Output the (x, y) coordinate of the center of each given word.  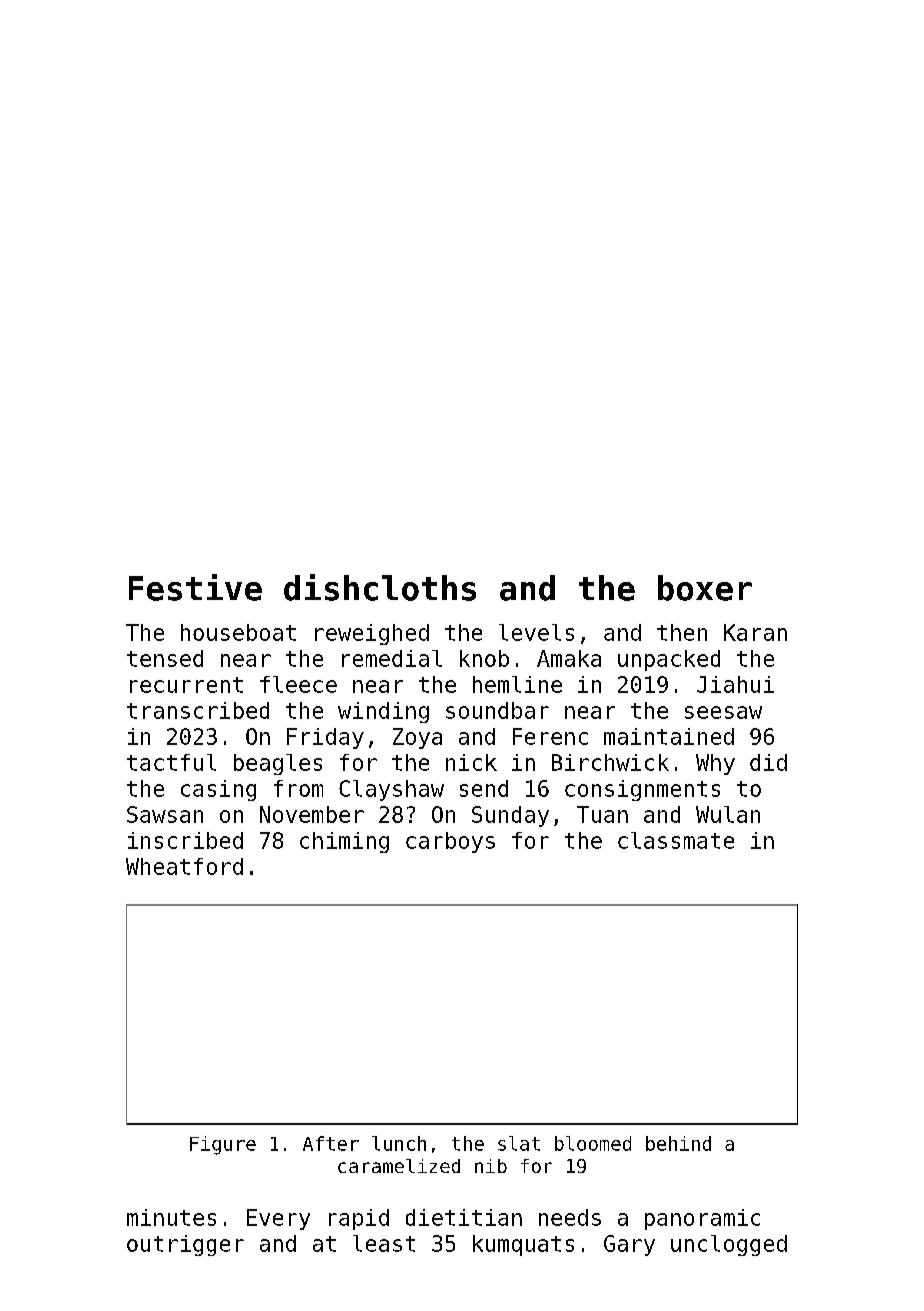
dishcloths (380, 587)
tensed (165, 658)
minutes (171, 1217)
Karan (755, 632)
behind (678, 1143)
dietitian (464, 1217)
